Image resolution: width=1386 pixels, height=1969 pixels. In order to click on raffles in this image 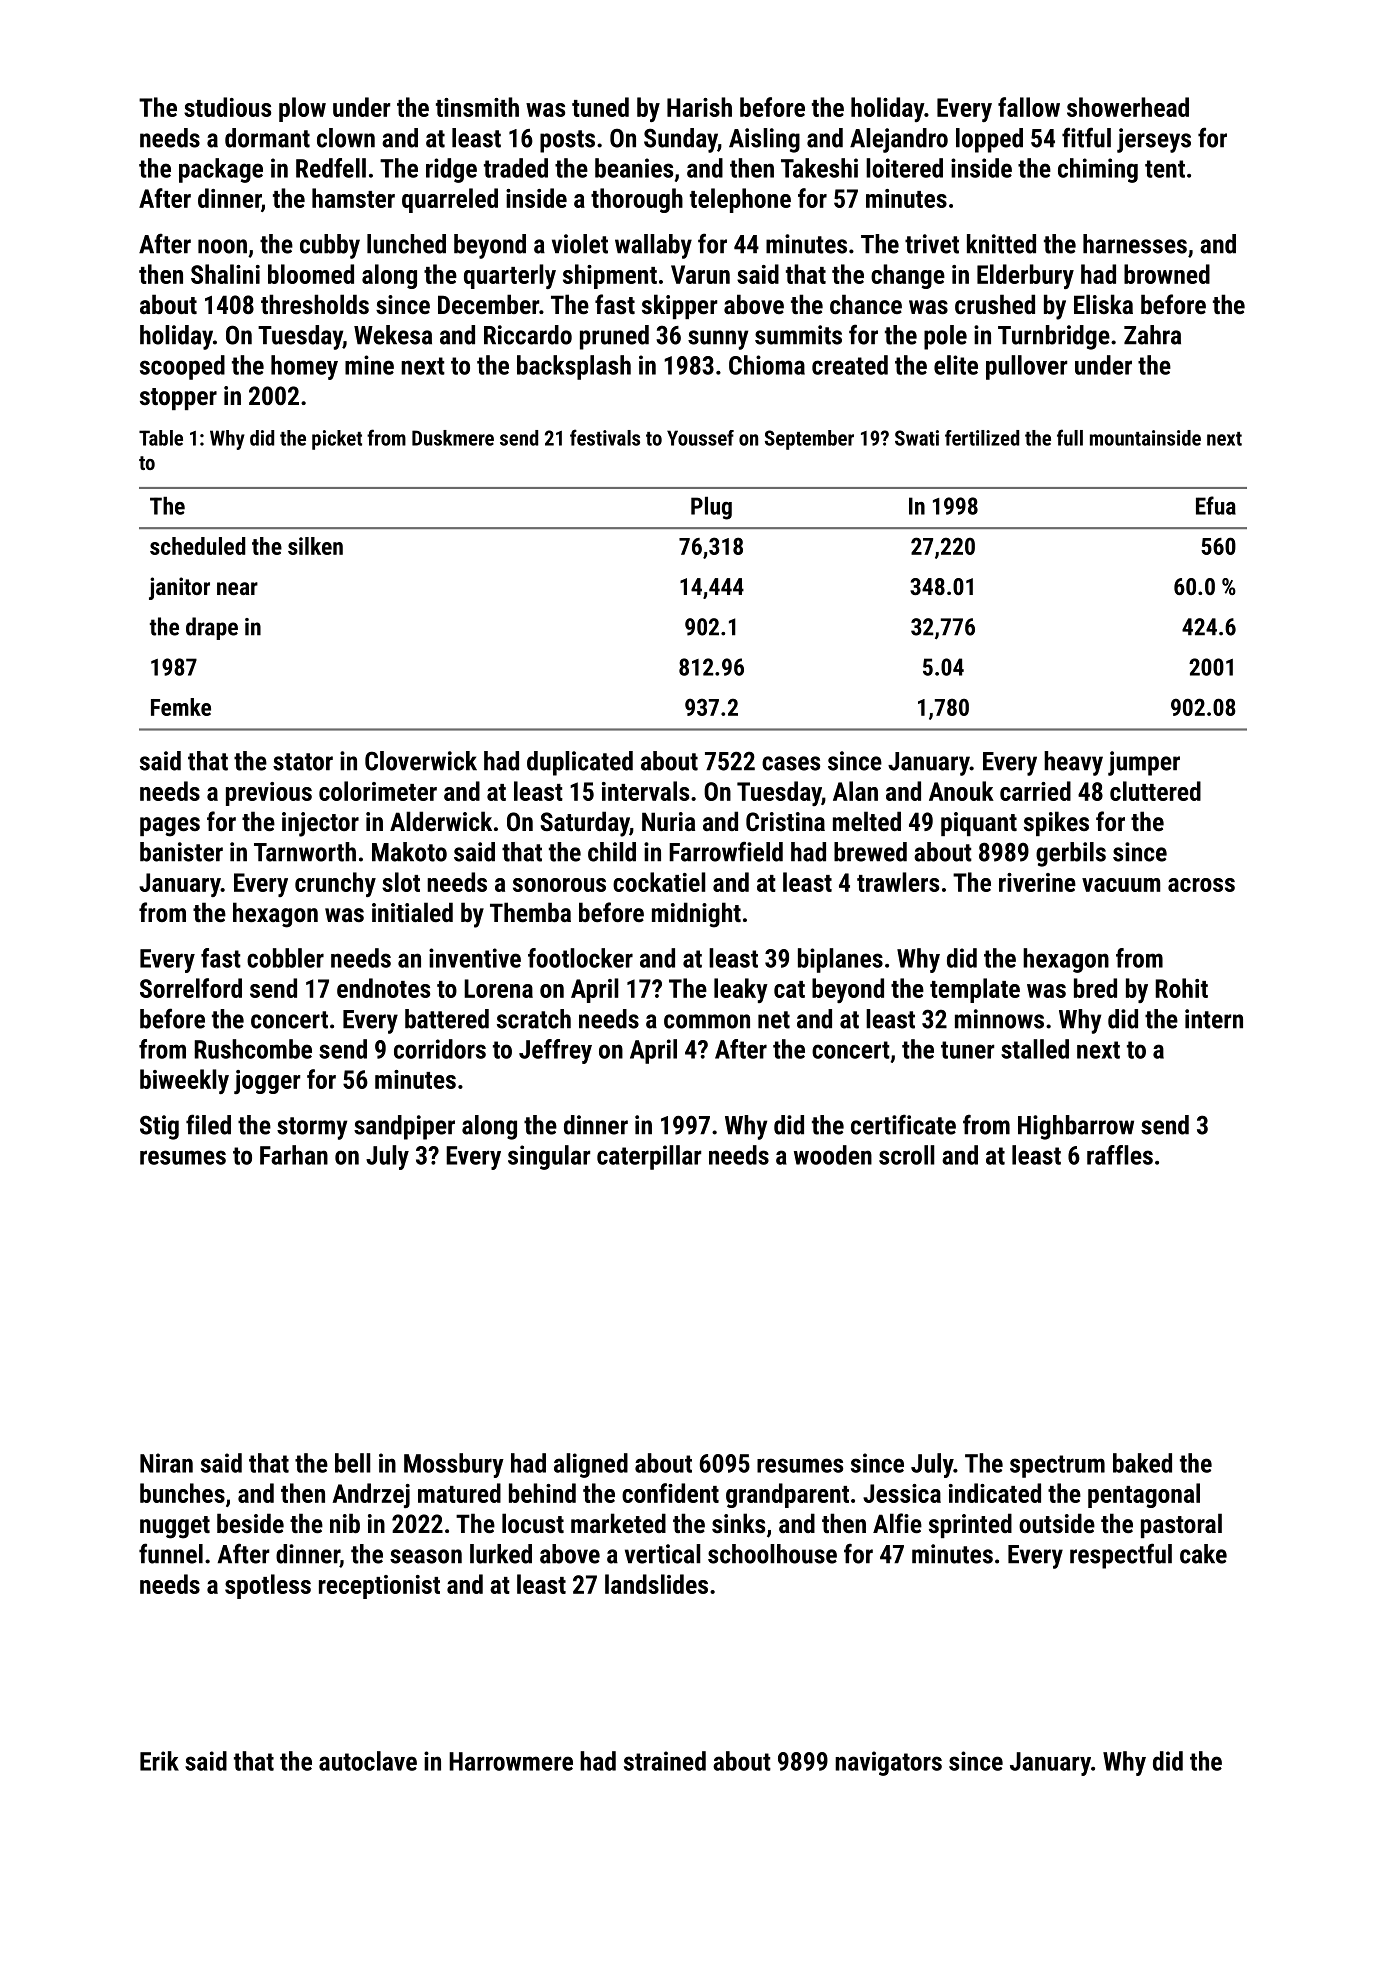, I will do `click(1120, 1155)`.
